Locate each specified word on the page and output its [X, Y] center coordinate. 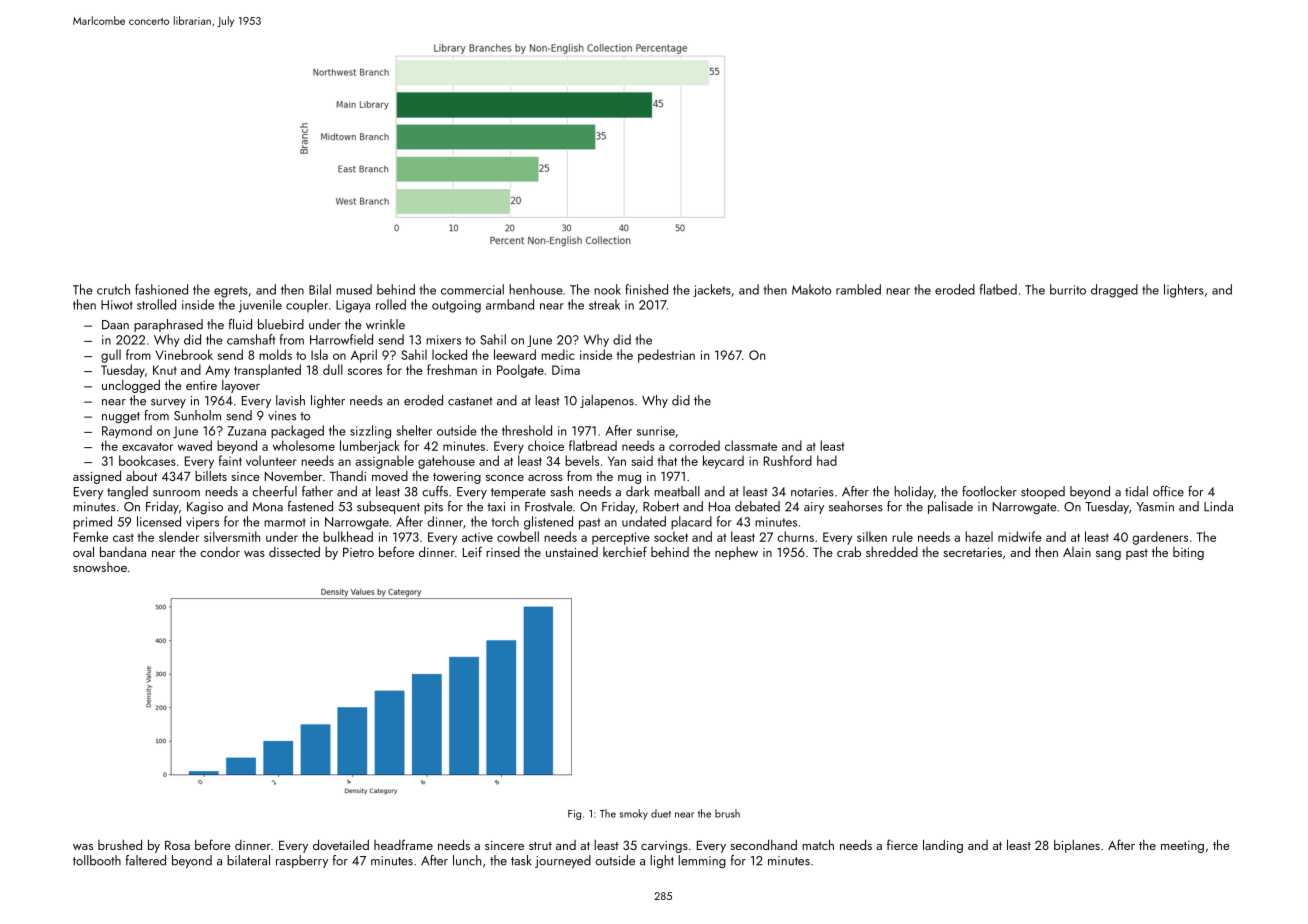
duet [661, 813]
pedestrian [666, 356]
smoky [634, 814]
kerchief [625, 551]
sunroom [176, 493]
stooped [1043, 492]
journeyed [563, 861]
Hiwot [117, 305]
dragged [1114, 291]
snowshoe [100, 567]
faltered [146, 860]
